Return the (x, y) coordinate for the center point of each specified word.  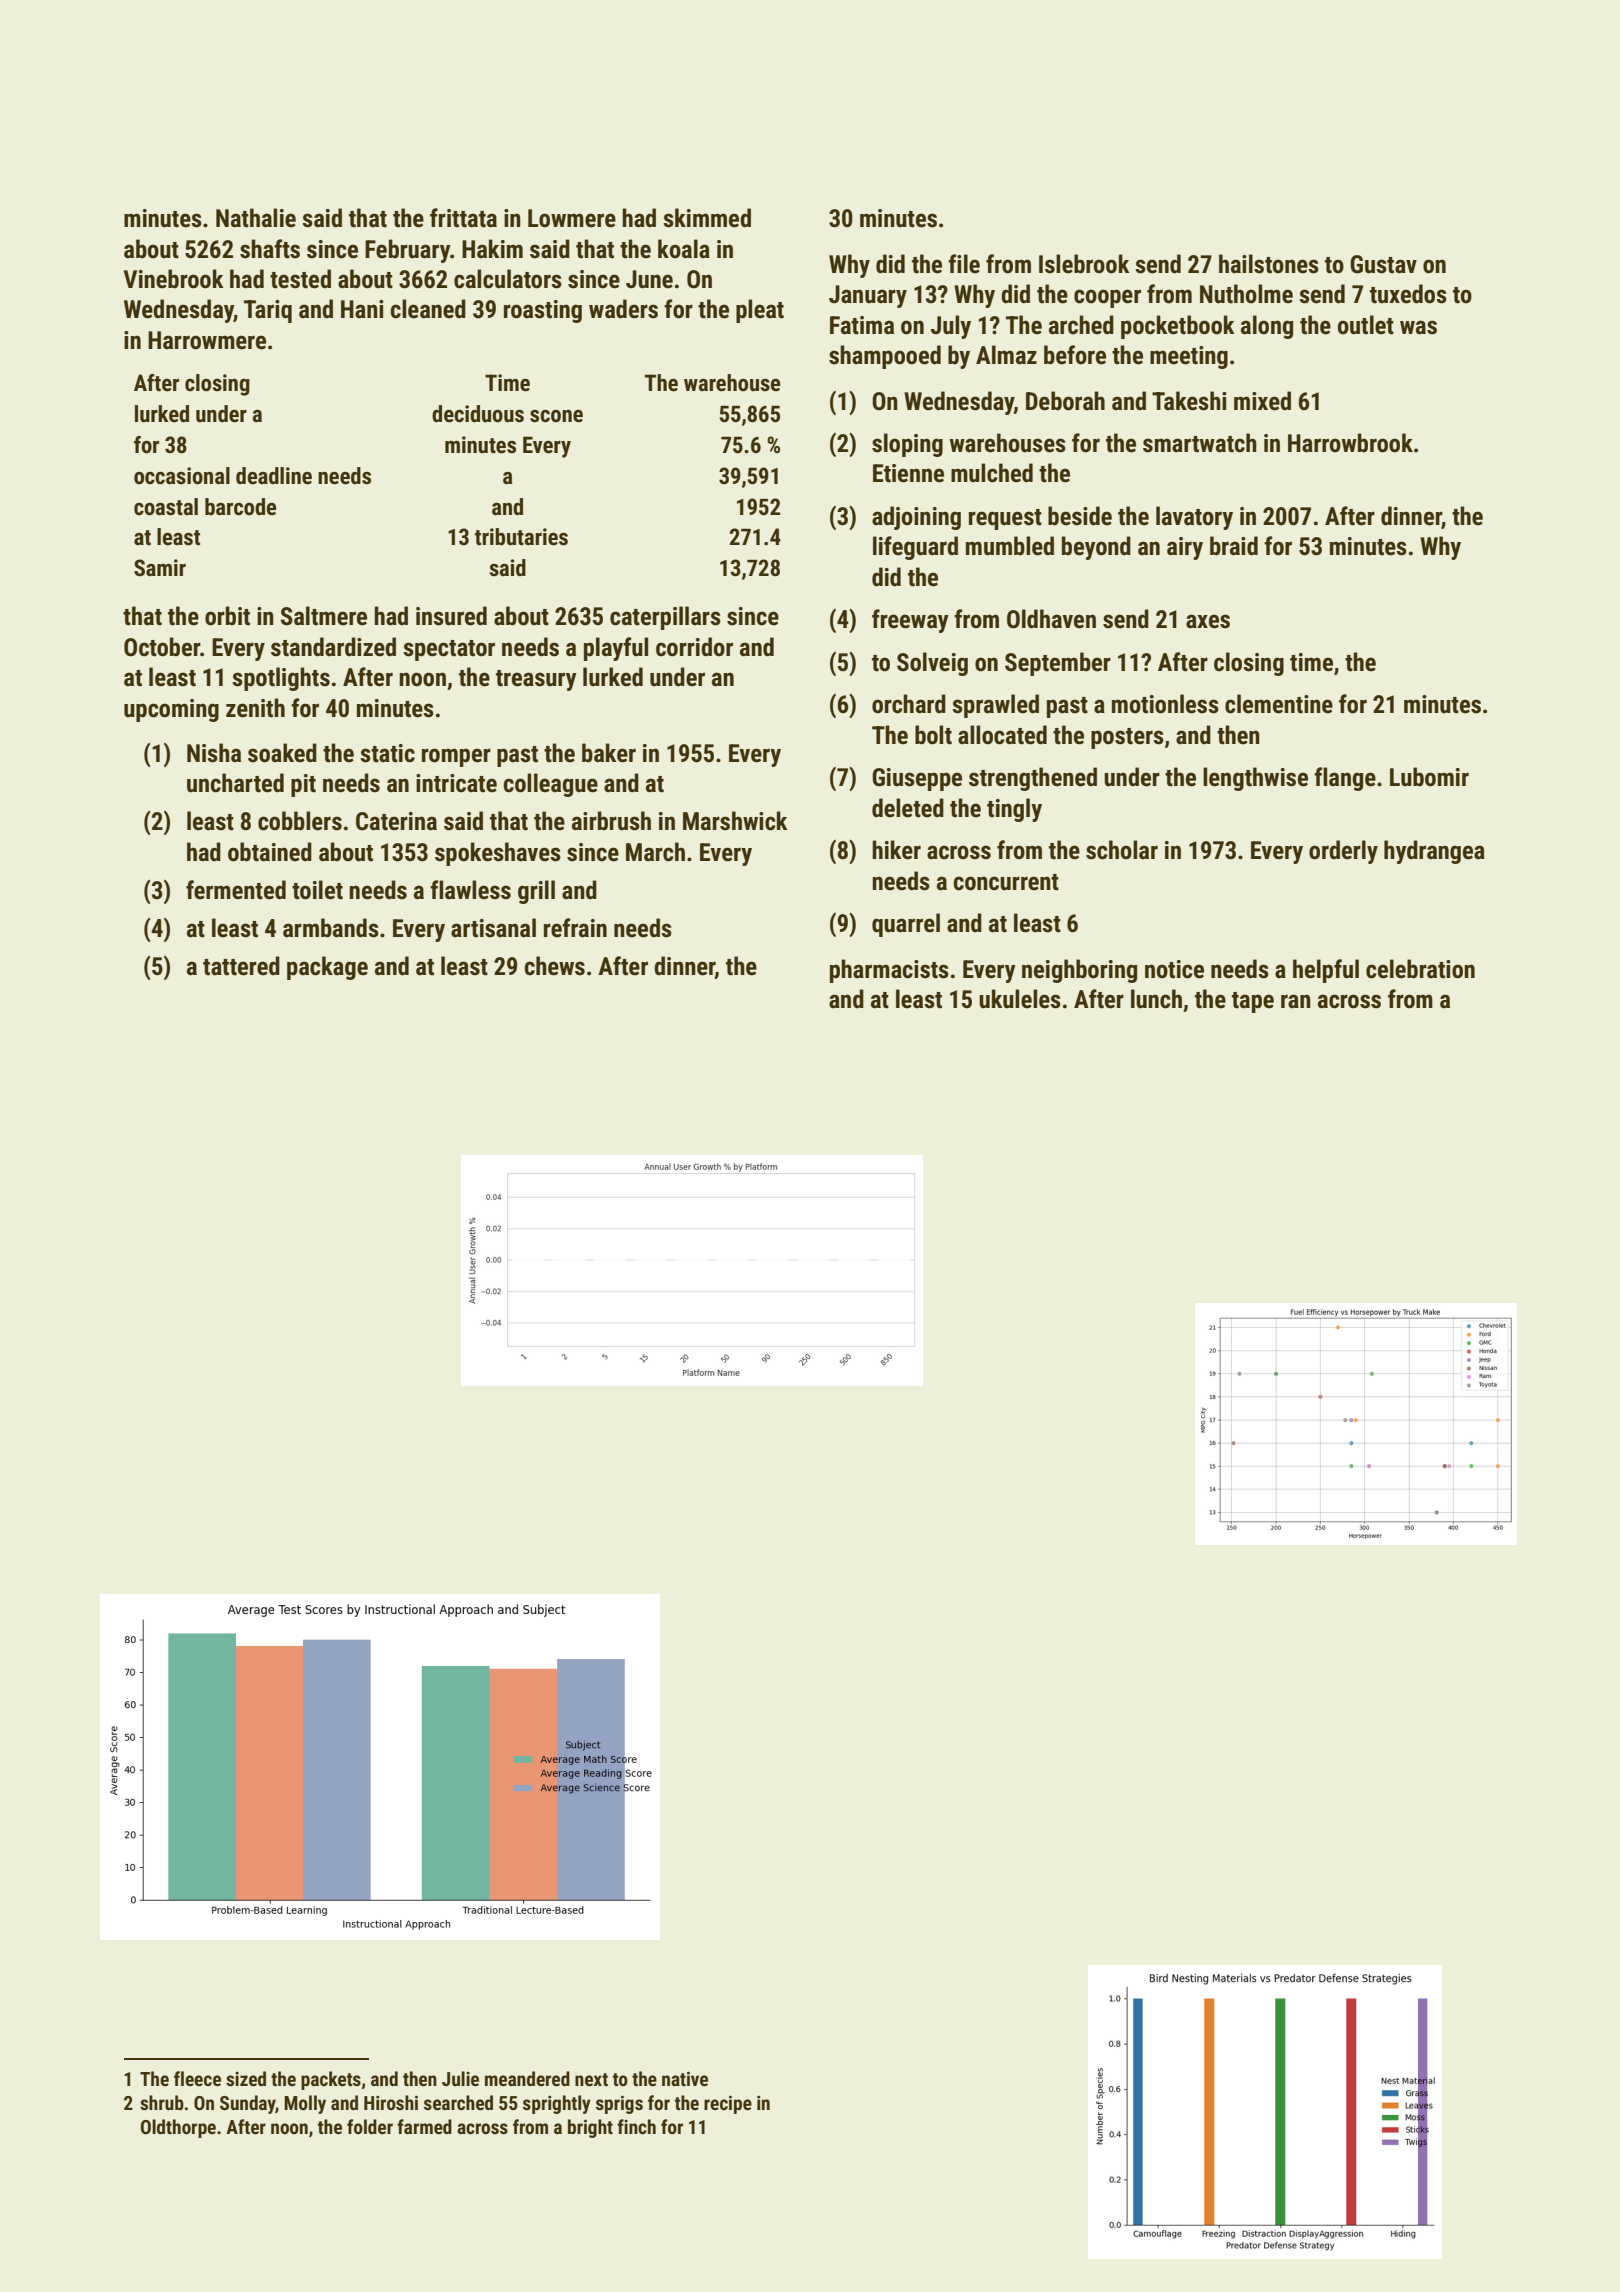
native (685, 2078)
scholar (1122, 850)
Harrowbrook (1350, 443)
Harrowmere (207, 340)
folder (370, 2126)
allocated (1002, 735)
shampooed (885, 357)
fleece (197, 2078)
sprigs (619, 2104)
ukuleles (1020, 999)
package (327, 968)
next (591, 2079)
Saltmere (324, 616)
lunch (1156, 999)
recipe (728, 2104)
